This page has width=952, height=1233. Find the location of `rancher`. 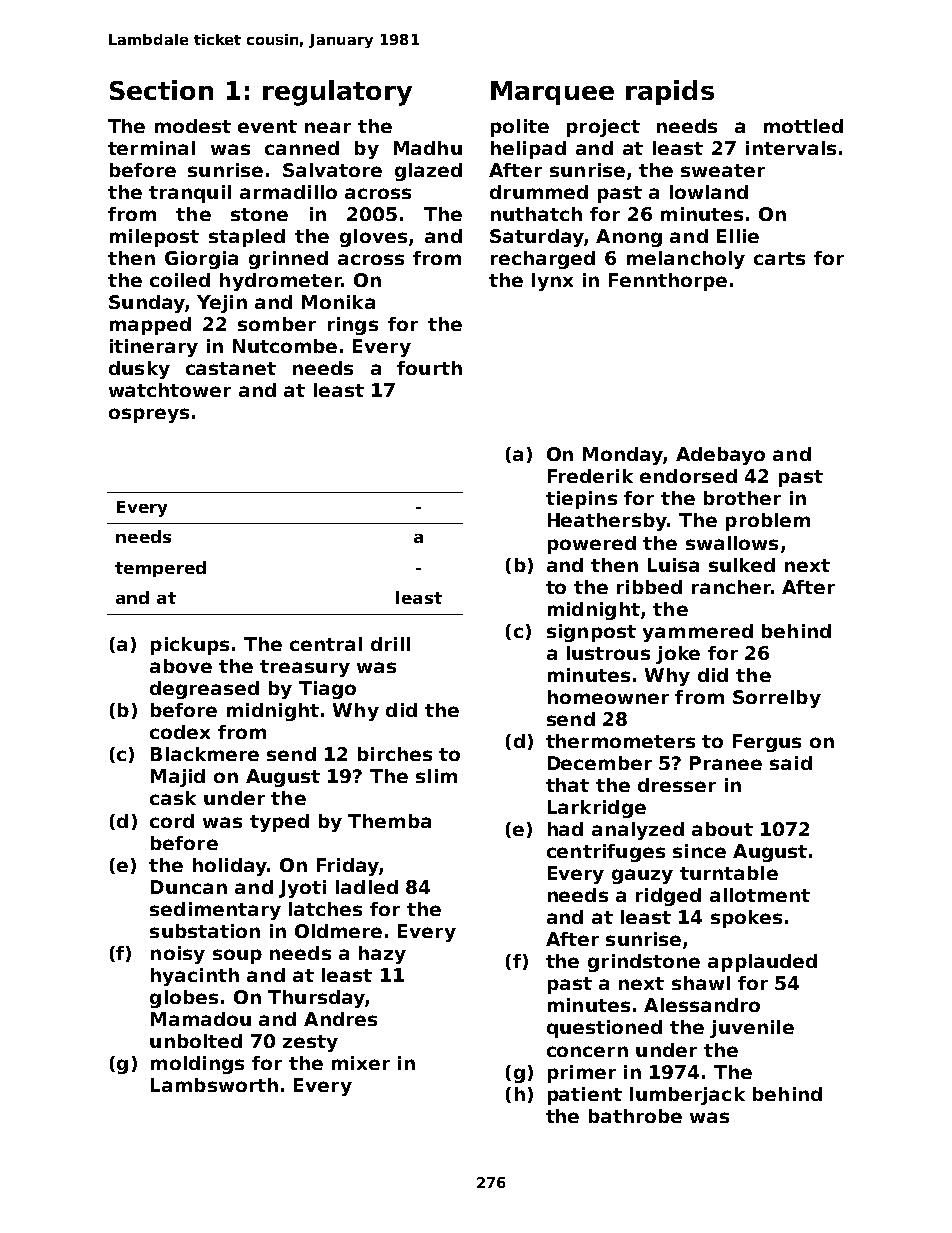

rancher is located at coordinates (731, 587).
